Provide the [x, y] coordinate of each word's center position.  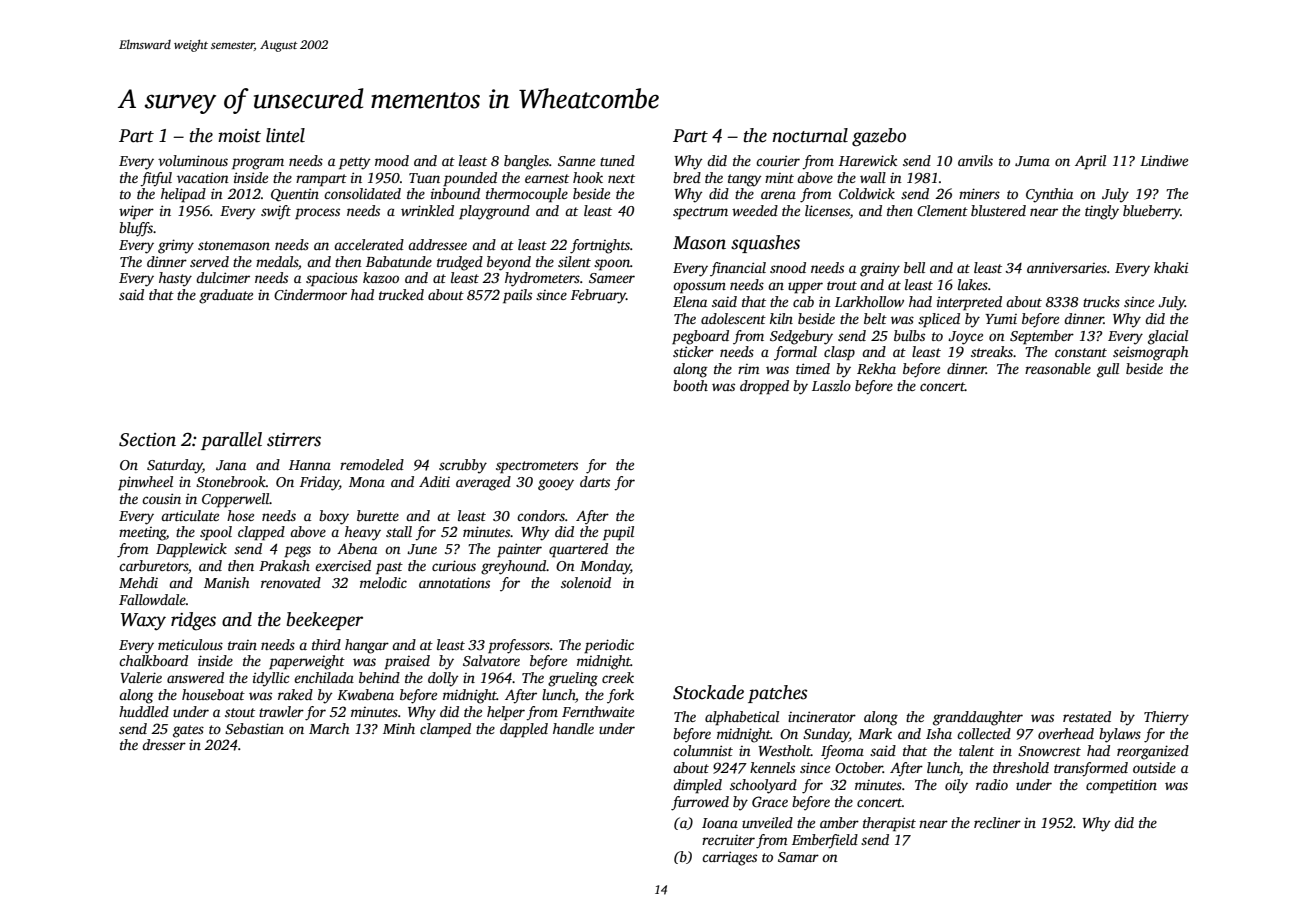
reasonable [1058, 368]
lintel [285, 135]
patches [778, 694]
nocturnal [810, 135]
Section [147, 440]
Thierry [1166, 718]
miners [979, 193]
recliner [997, 822]
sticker [693, 351]
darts [595, 481]
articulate [190, 515]
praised [407, 662]
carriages [729, 858]
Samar [798, 857]
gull [1108, 370]
